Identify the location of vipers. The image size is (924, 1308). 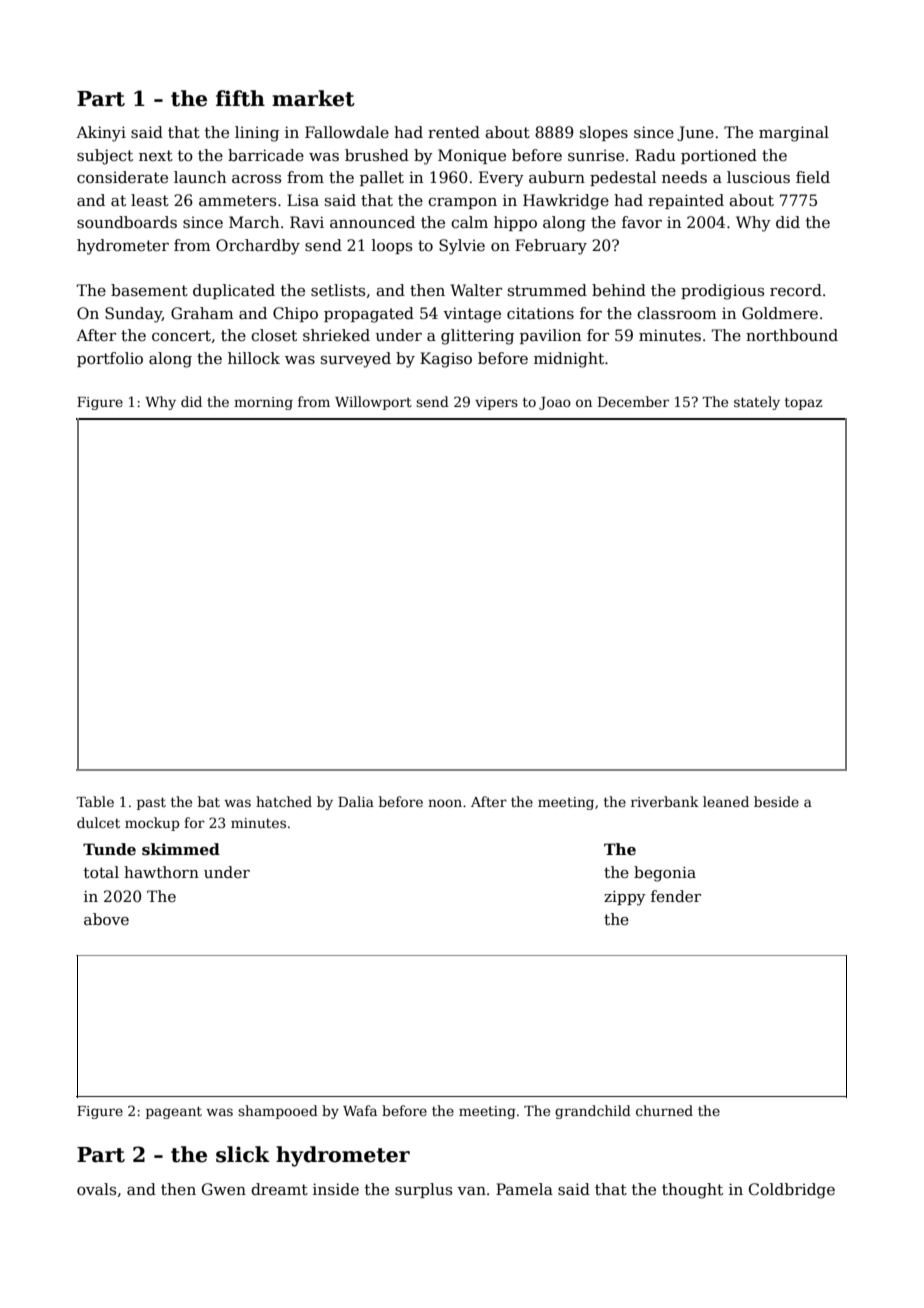
(496, 403).
